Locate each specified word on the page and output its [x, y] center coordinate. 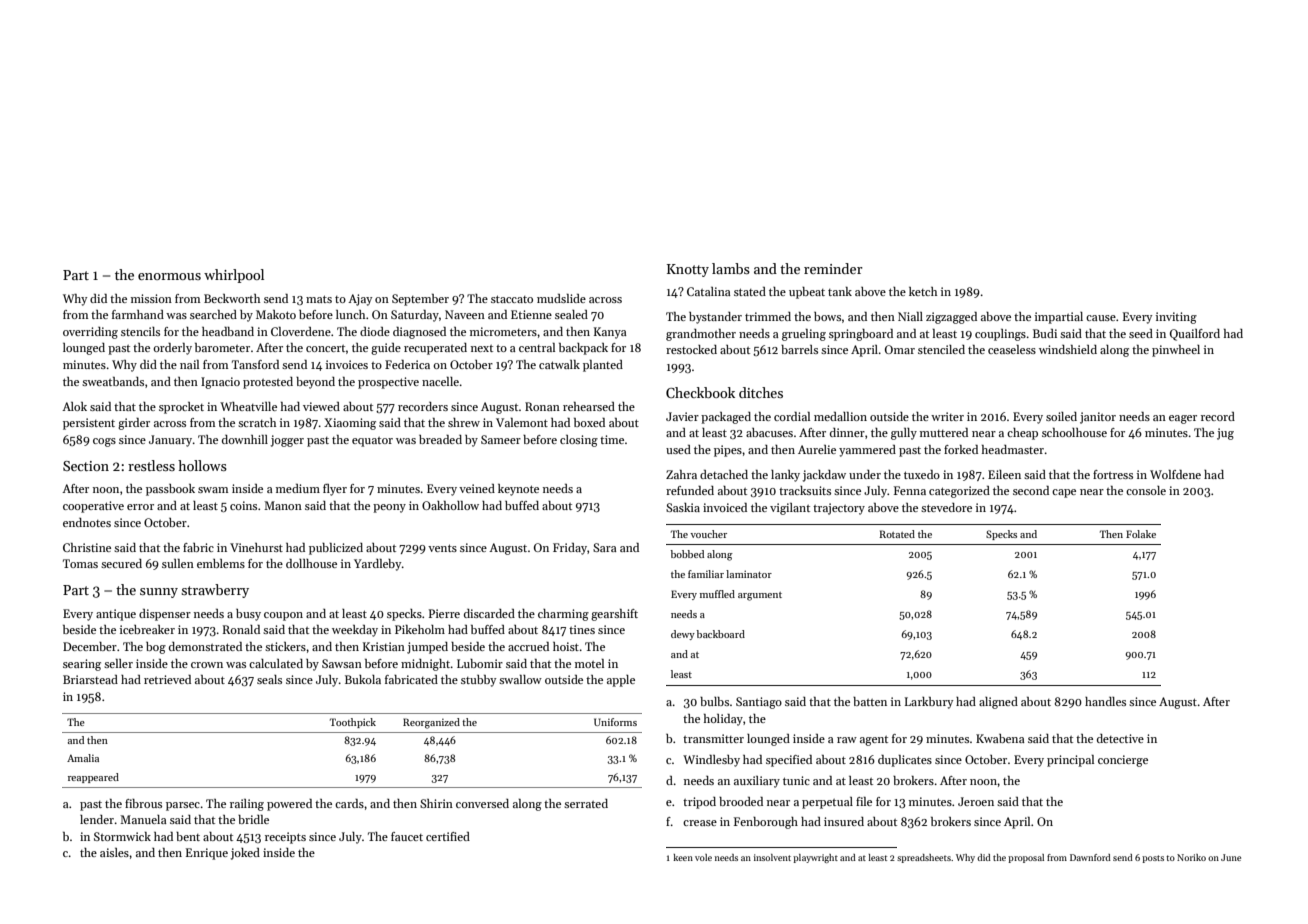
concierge [1123, 761]
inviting [1176, 318]
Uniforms [615, 722]
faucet [407, 836]
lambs [731, 268]
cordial [792, 416]
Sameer [501, 439]
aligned [998, 703]
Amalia [83, 758]
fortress [1113, 474]
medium [298, 488]
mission [151, 298]
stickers [285, 646]
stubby [478, 681]
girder [134, 424]
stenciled [941, 349]
